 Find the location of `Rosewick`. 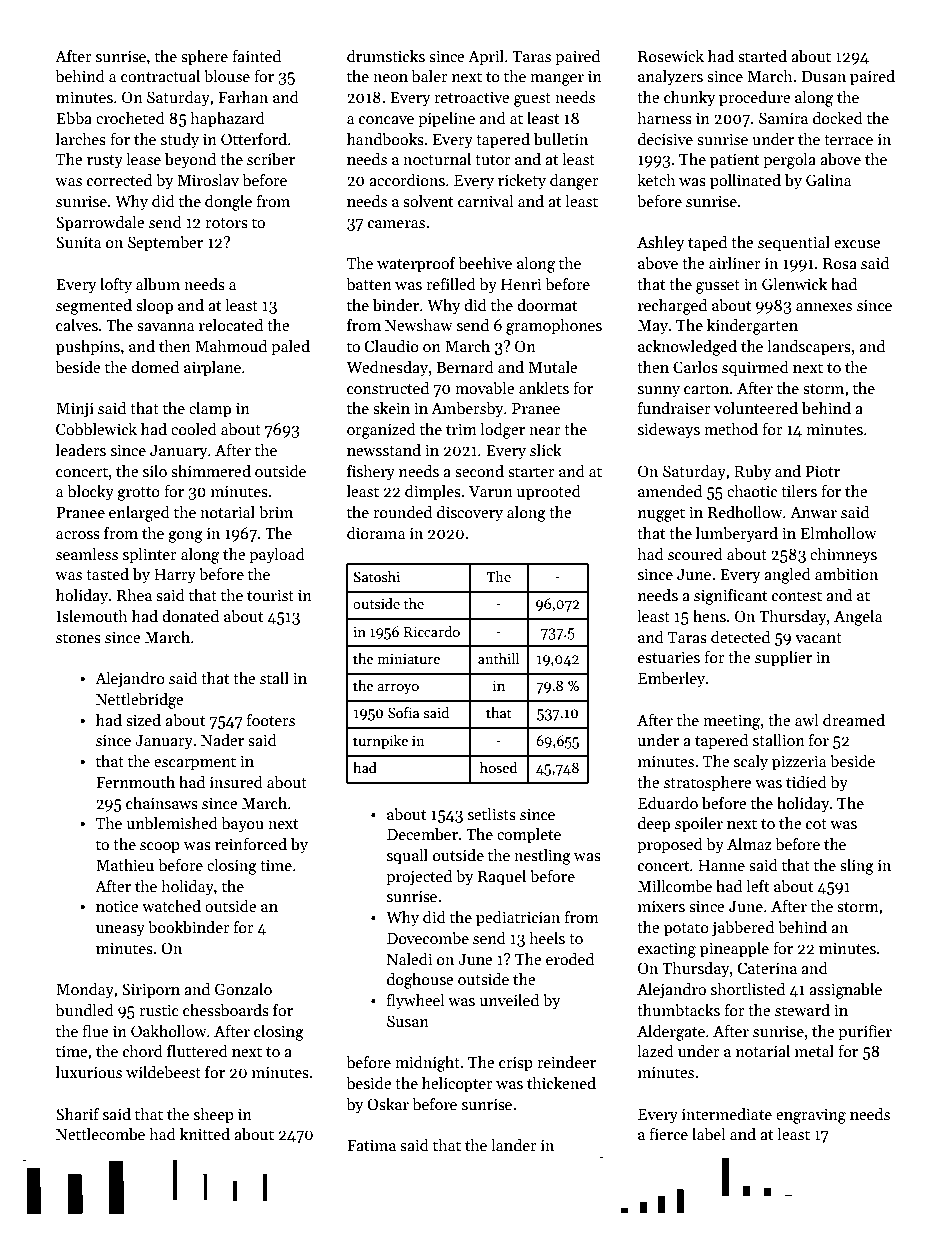

Rosewick is located at coordinates (671, 56).
